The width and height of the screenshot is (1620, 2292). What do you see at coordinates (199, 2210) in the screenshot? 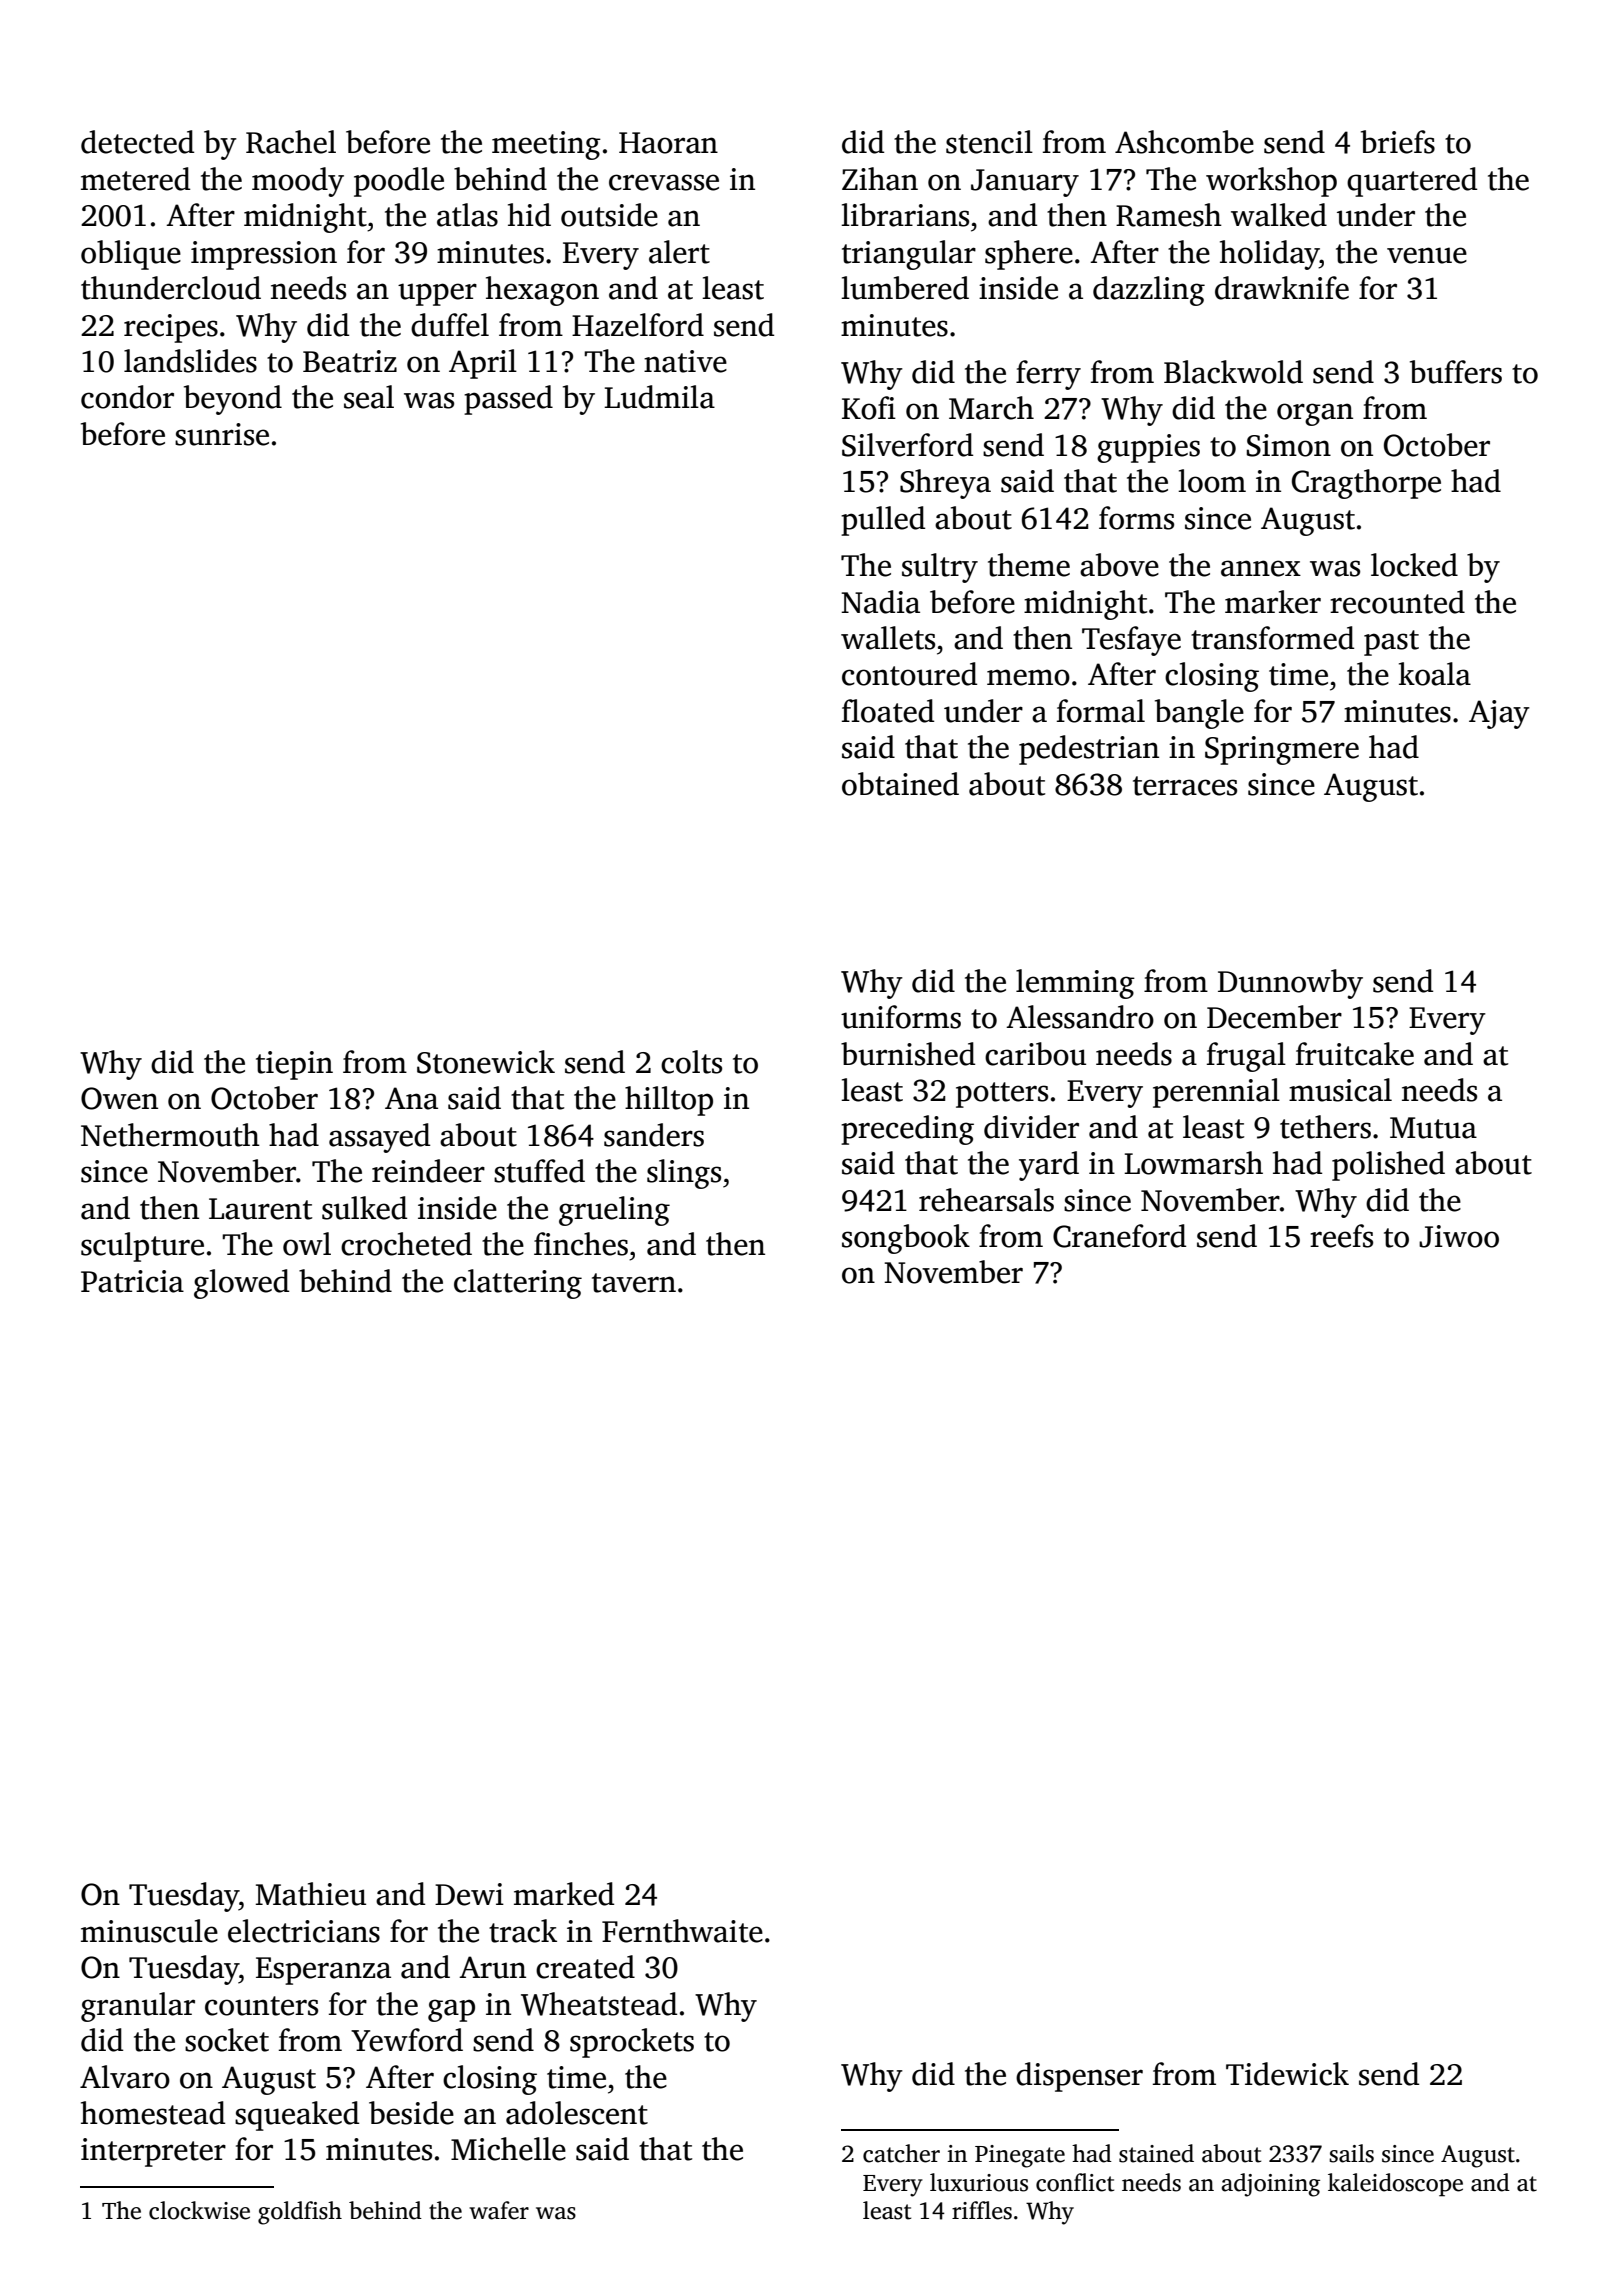
I see `clockwise` at bounding box center [199, 2210].
